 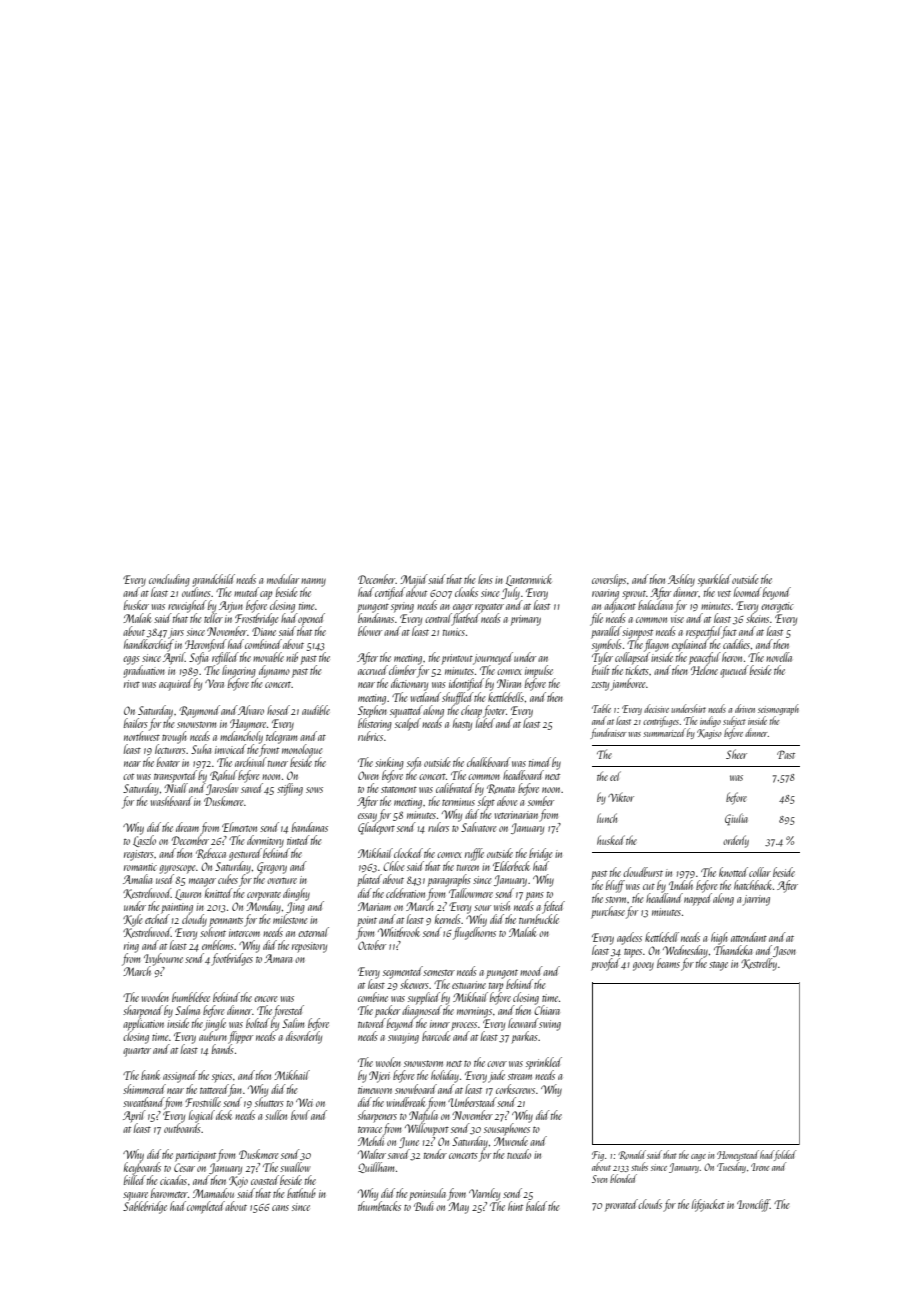 I want to click on Amara, so click(x=278, y=958).
